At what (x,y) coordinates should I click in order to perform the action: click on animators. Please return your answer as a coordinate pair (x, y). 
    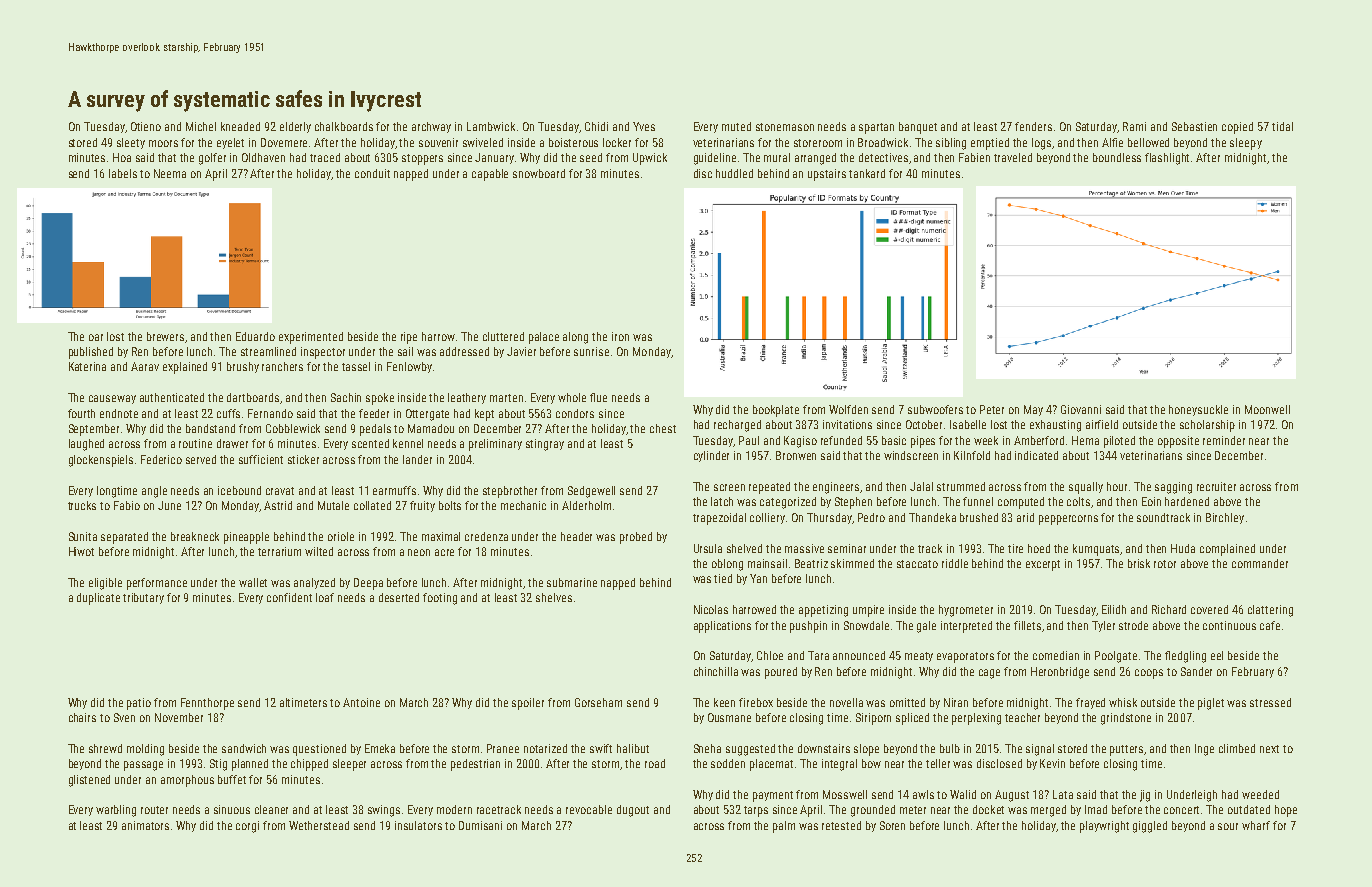
    Looking at the image, I should click on (145, 825).
